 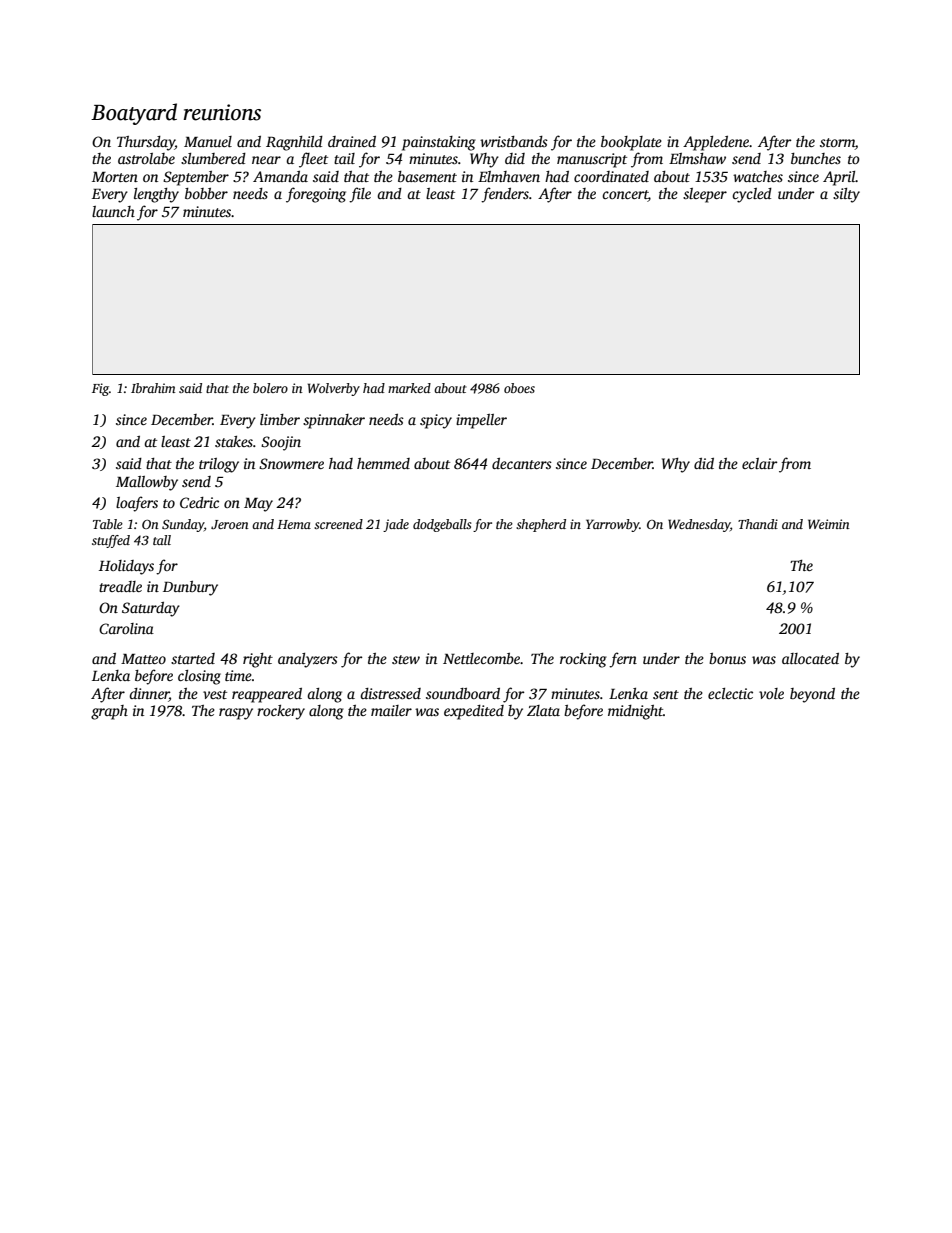 I want to click on fenders, so click(x=505, y=195).
